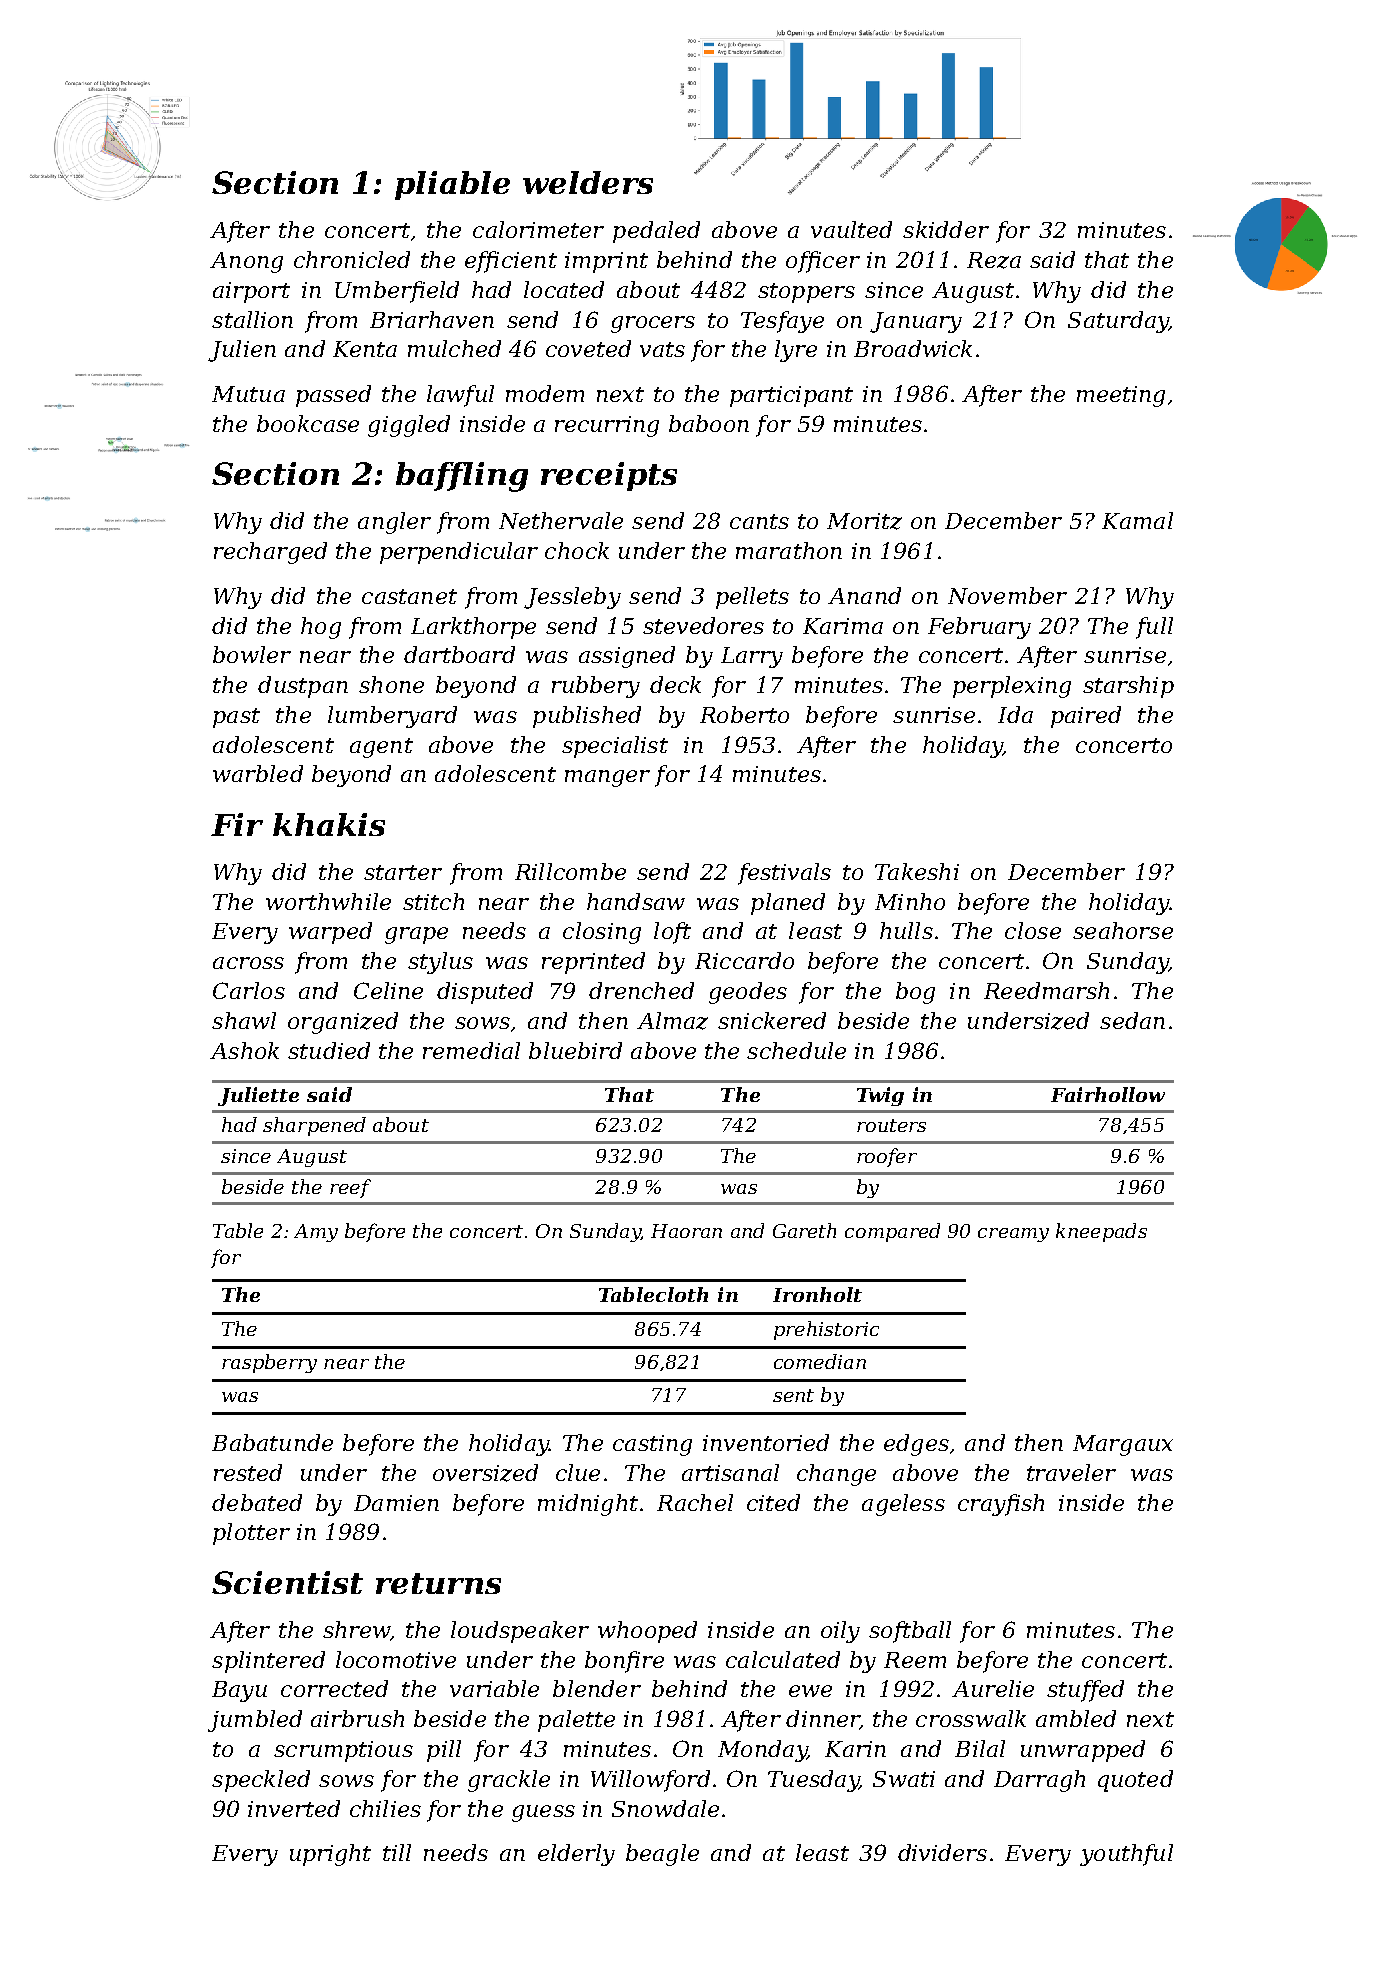 The image size is (1386, 1969). Describe the element at coordinates (561, 520) in the screenshot. I see `Nethervale` at that location.
